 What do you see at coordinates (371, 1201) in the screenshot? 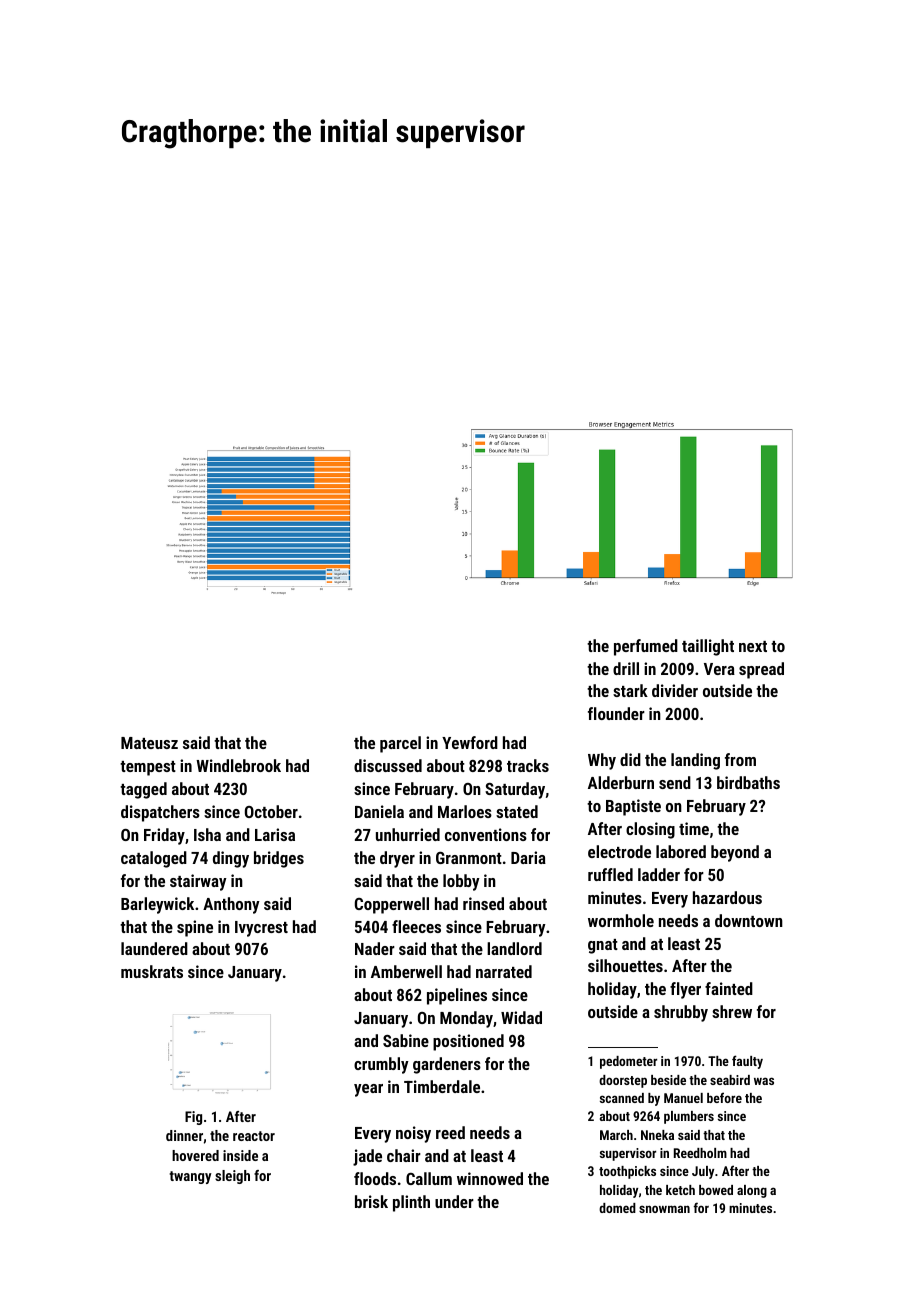
I see `brisk` at bounding box center [371, 1201].
